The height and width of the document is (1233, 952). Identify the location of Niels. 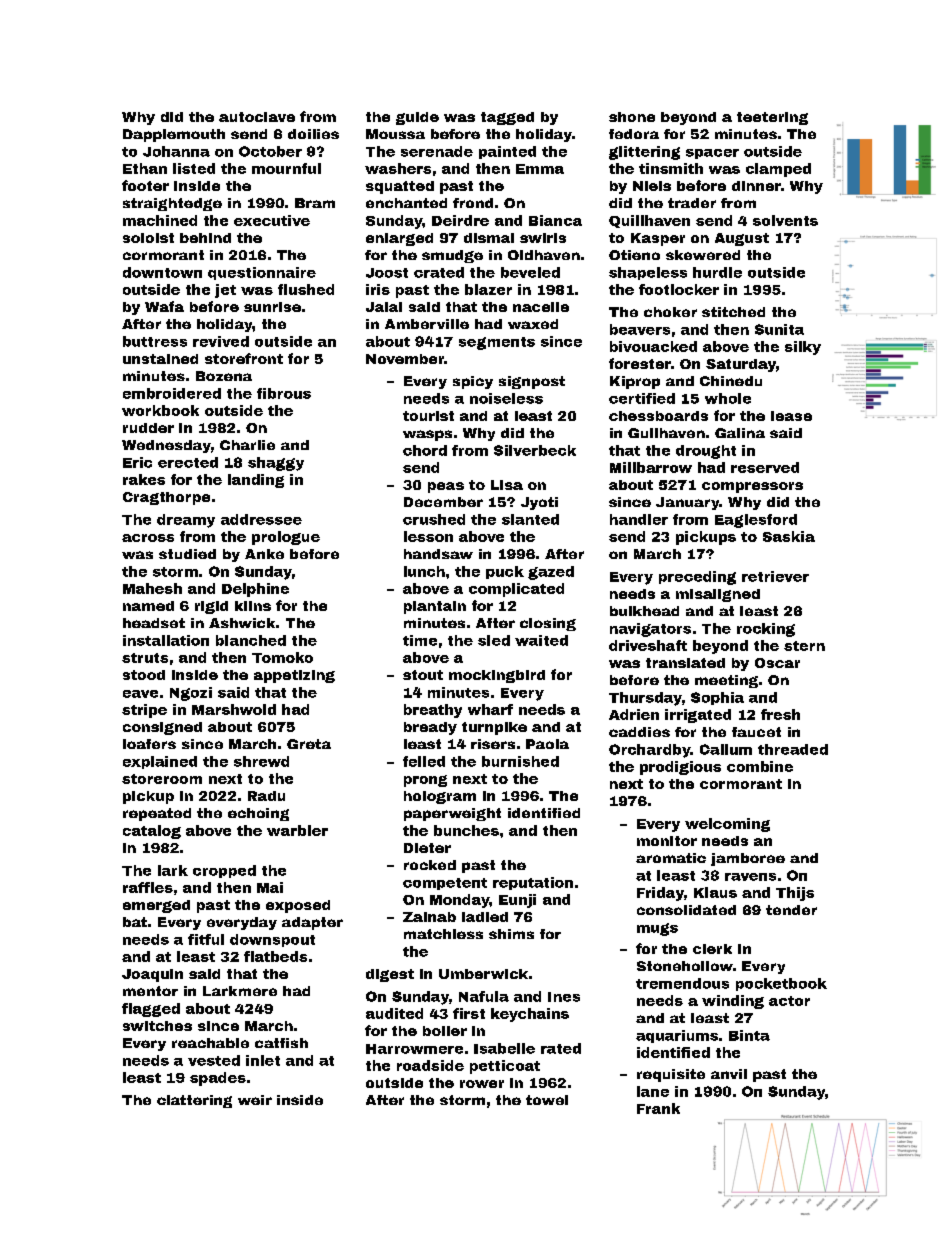
(652, 186).
